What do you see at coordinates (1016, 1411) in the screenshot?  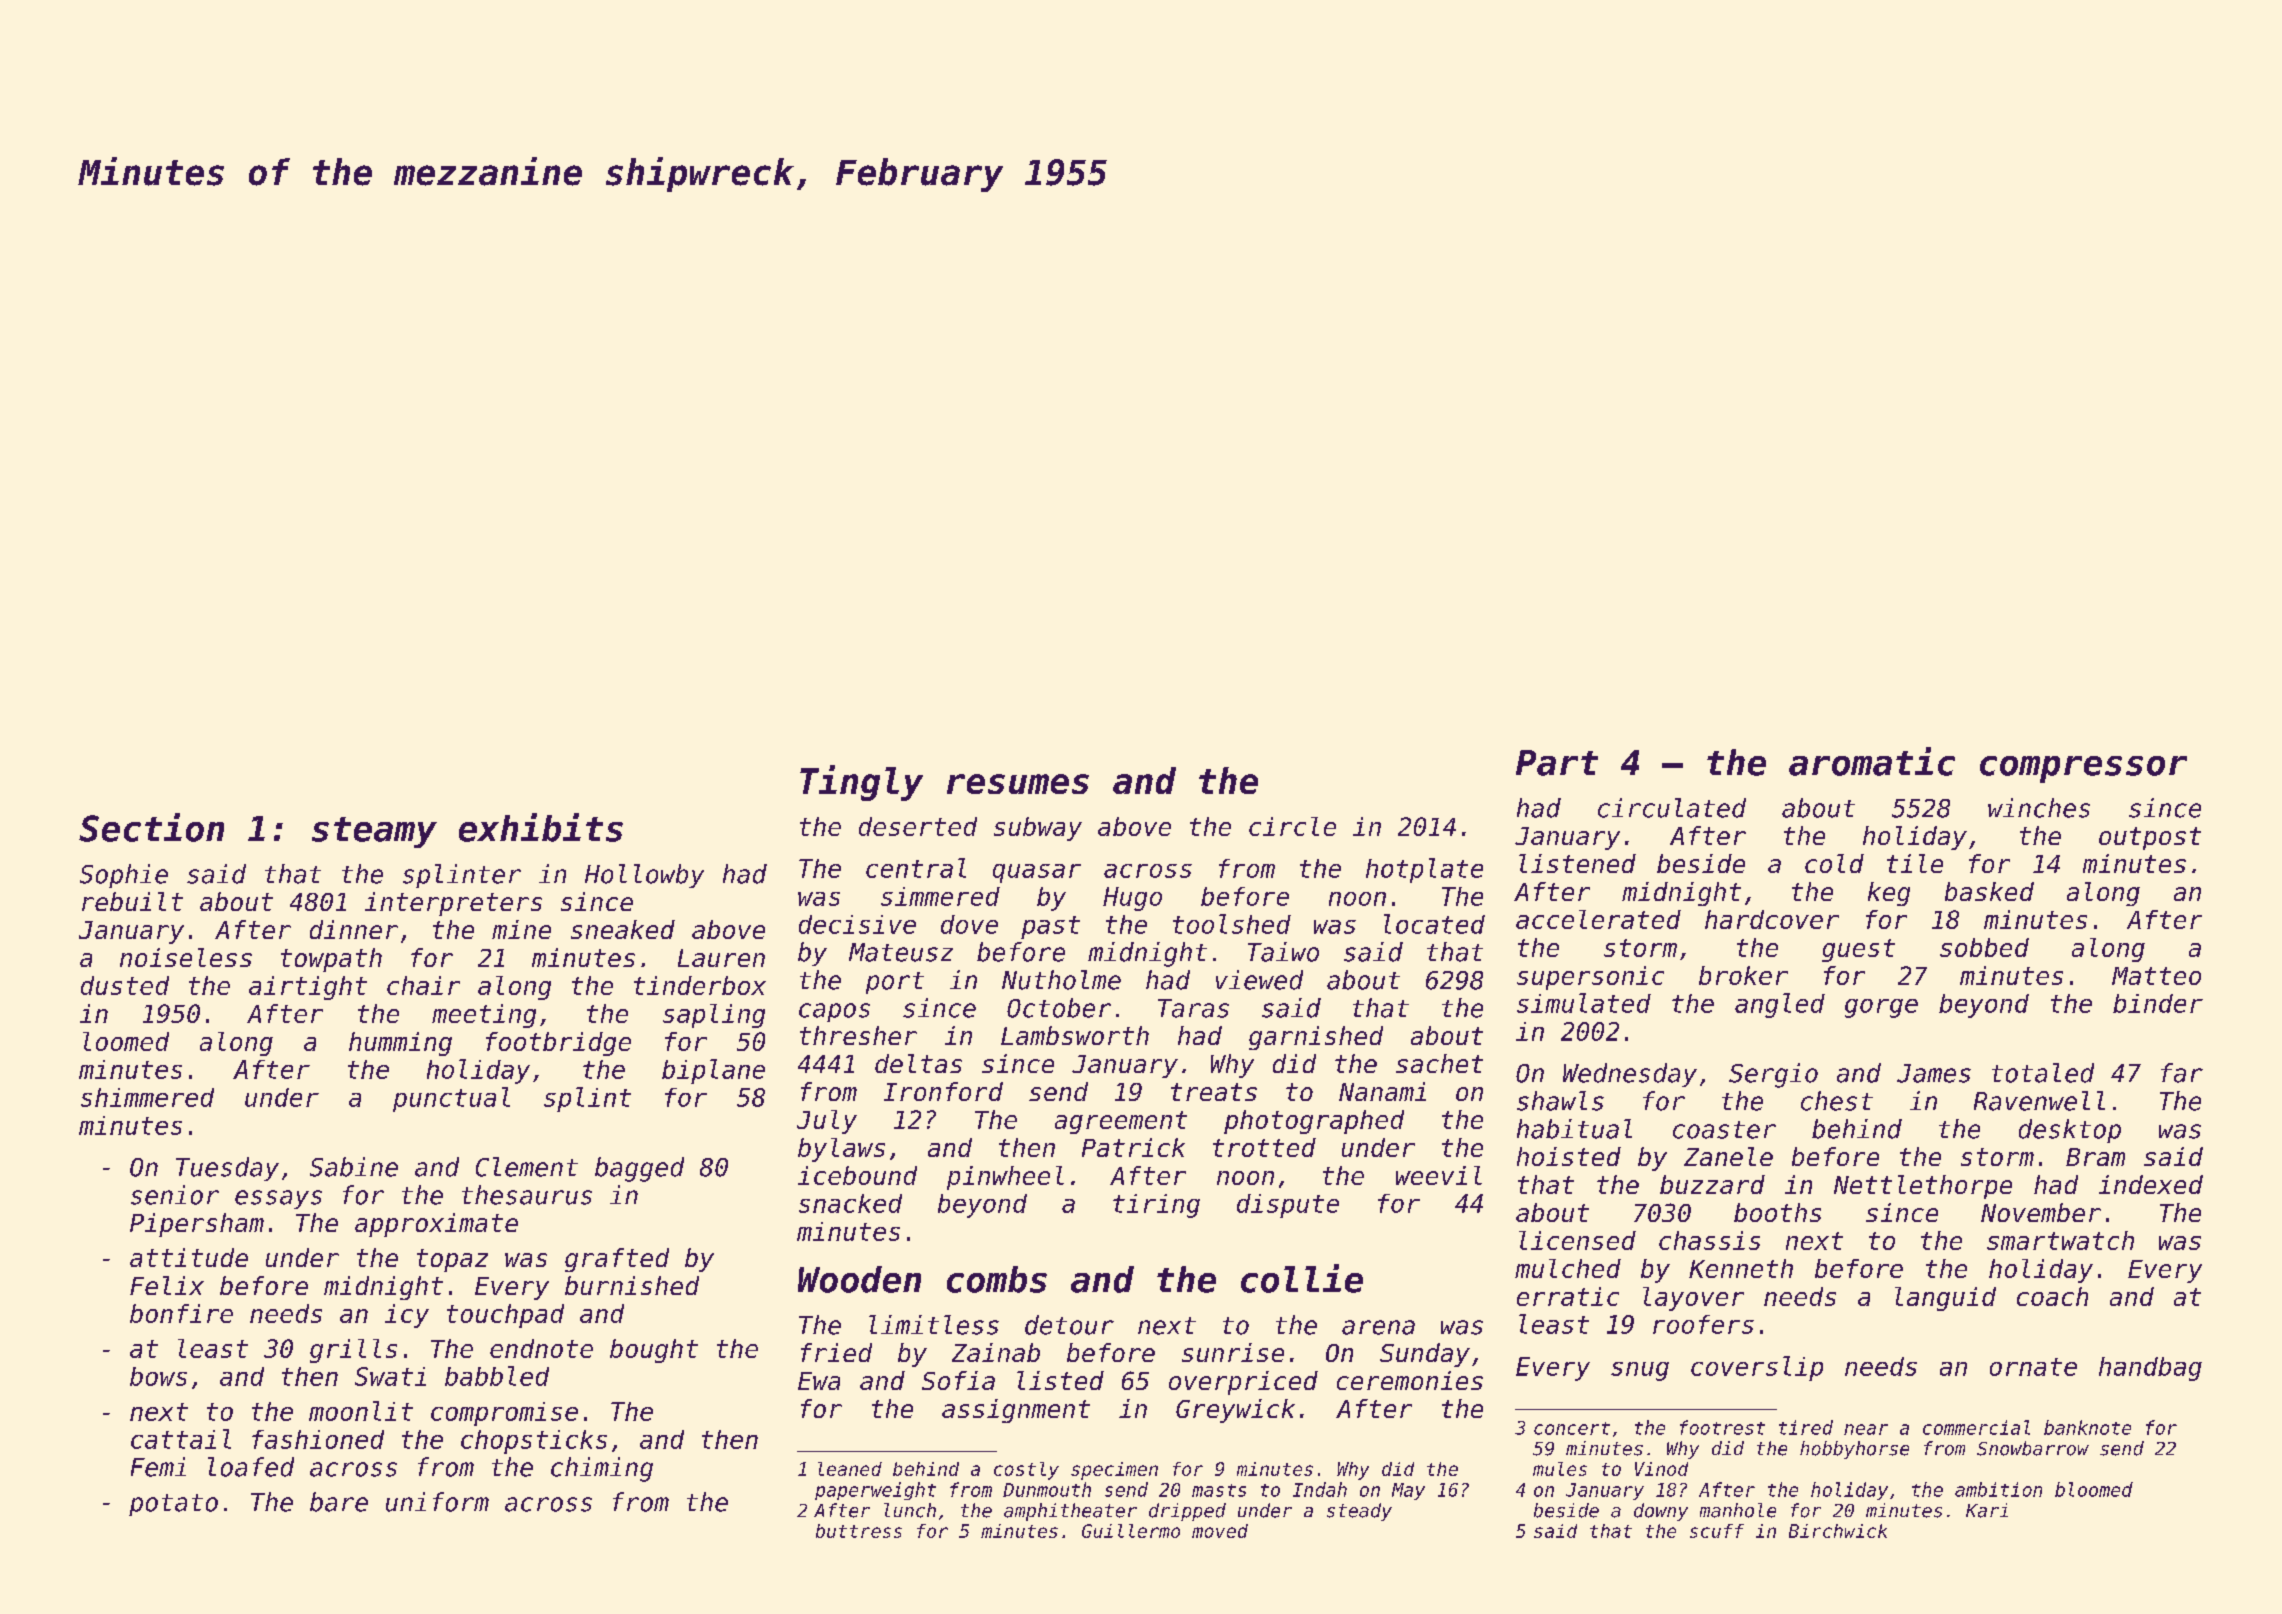 I see `assignment` at bounding box center [1016, 1411].
